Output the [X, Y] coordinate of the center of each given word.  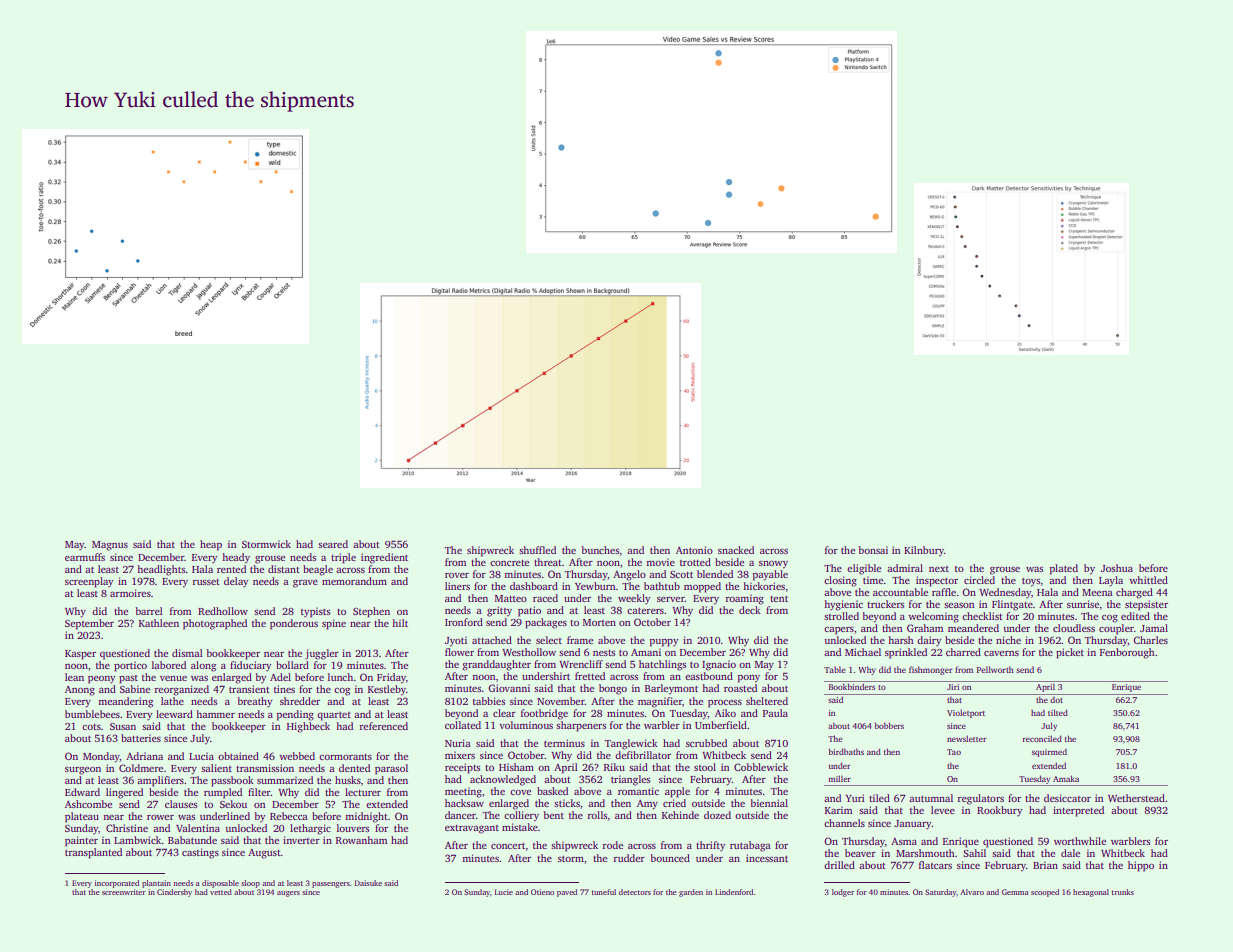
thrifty [710, 846]
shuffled [537, 550]
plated [1064, 569]
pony [749, 679]
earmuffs [85, 557]
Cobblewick [761, 767]
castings [200, 853]
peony [101, 680]
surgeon [83, 771]
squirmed [1049, 753]
